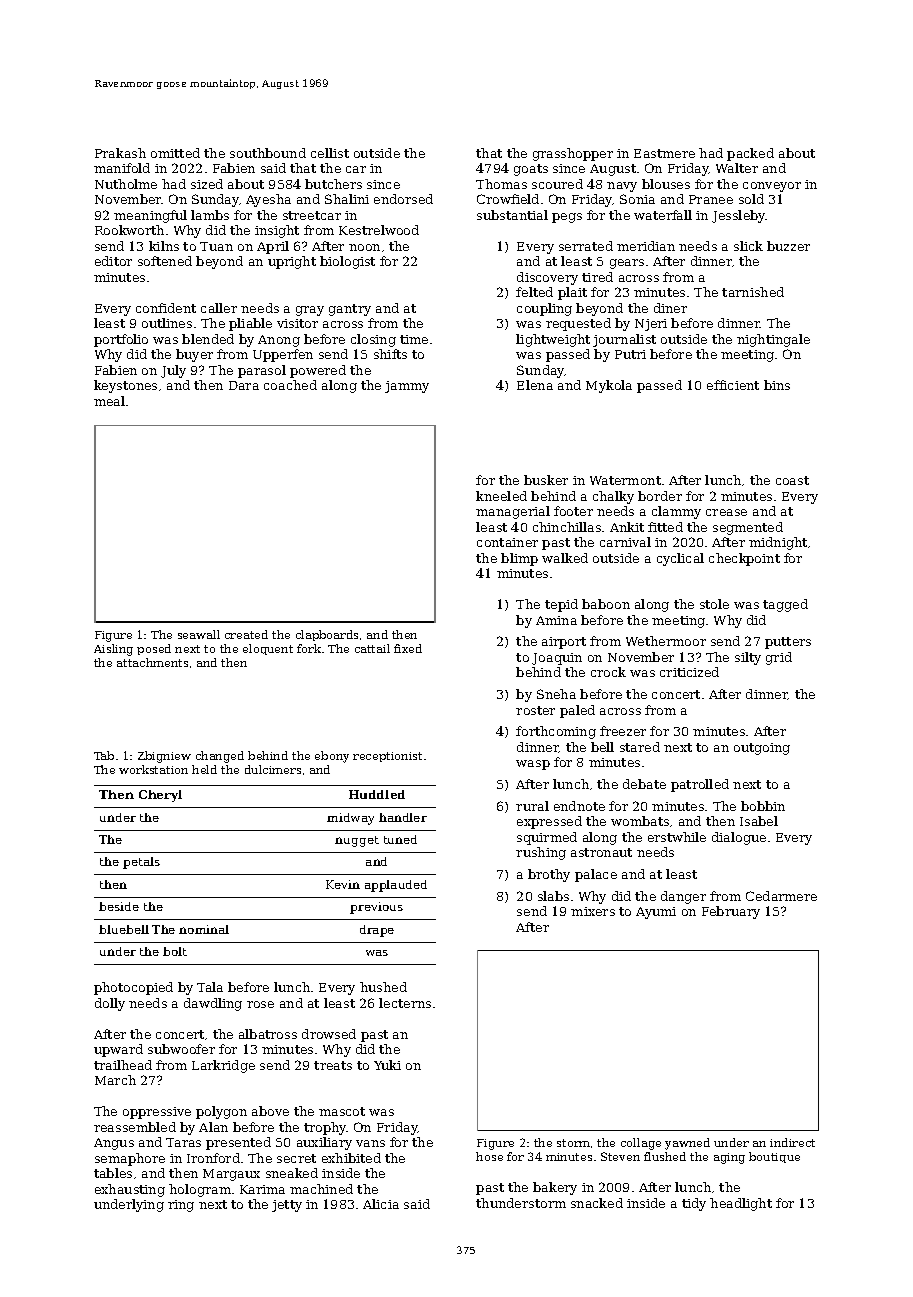 The height and width of the screenshot is (1297, 913). What do you see at coordinates (670, 308) in the screenshot?
I see `diner` at bounding box center [670, 308].
